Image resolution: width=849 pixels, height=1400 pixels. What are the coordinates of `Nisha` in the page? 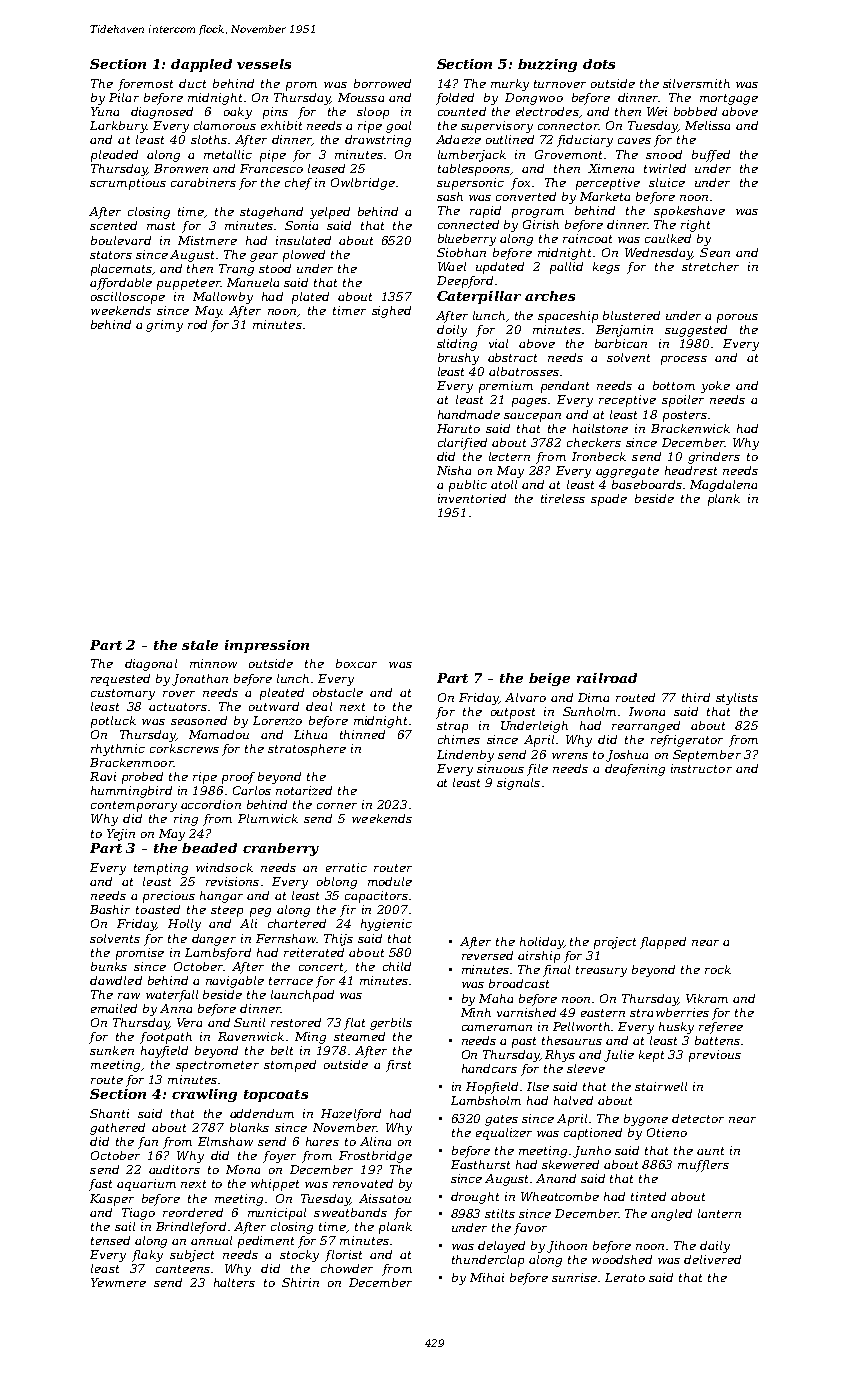 It's located at (454, 470).
